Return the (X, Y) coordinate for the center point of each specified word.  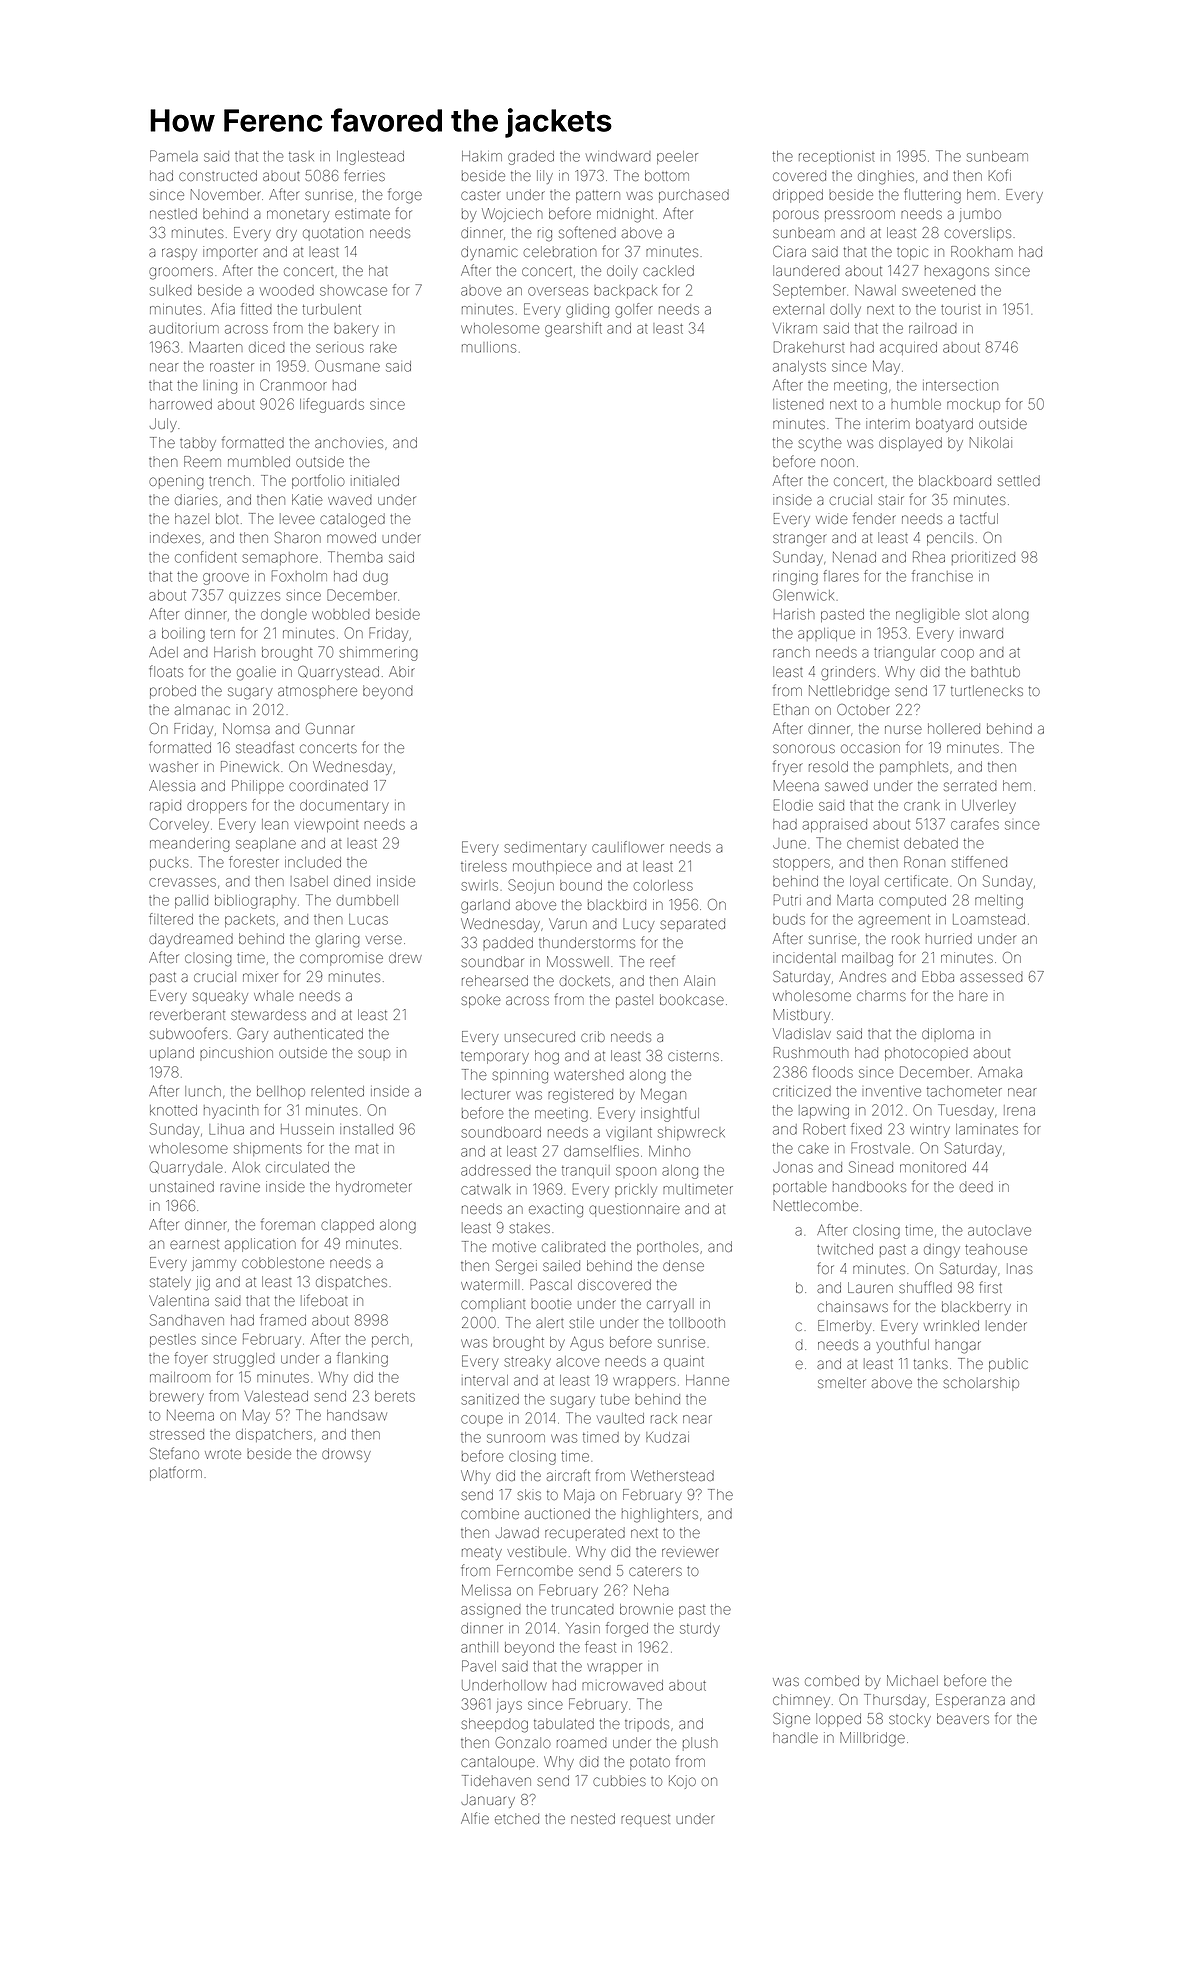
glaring (338, 940)
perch (390, 1340)
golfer (634, 310)
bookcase (692, 999)
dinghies (886, 177)
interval (485, 1380)
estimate (362, 213)
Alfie (475, 1818)
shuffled (925, 1287)
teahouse (996, 1250)
